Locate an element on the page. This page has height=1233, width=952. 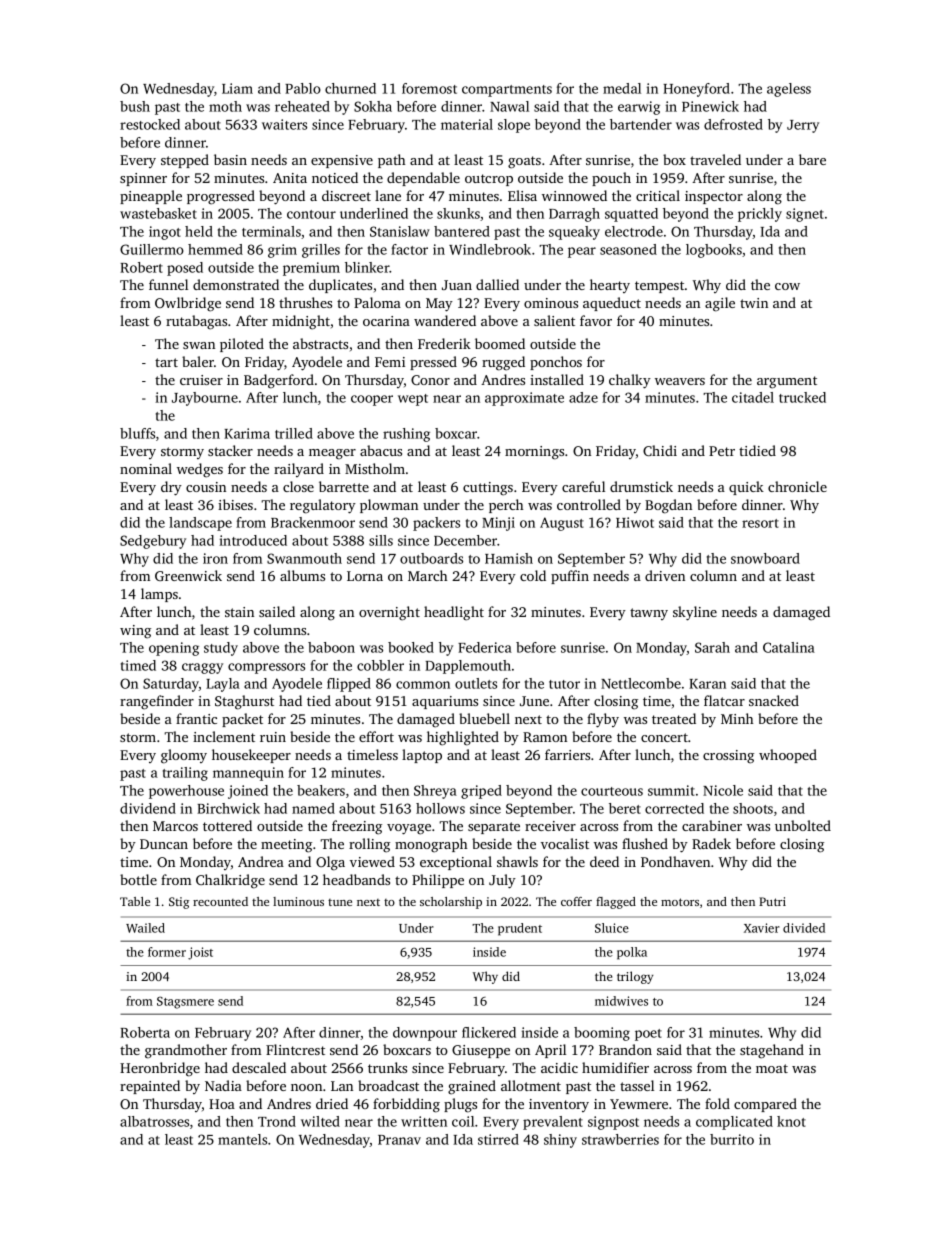
joist is located at coordinates (200, 953).
